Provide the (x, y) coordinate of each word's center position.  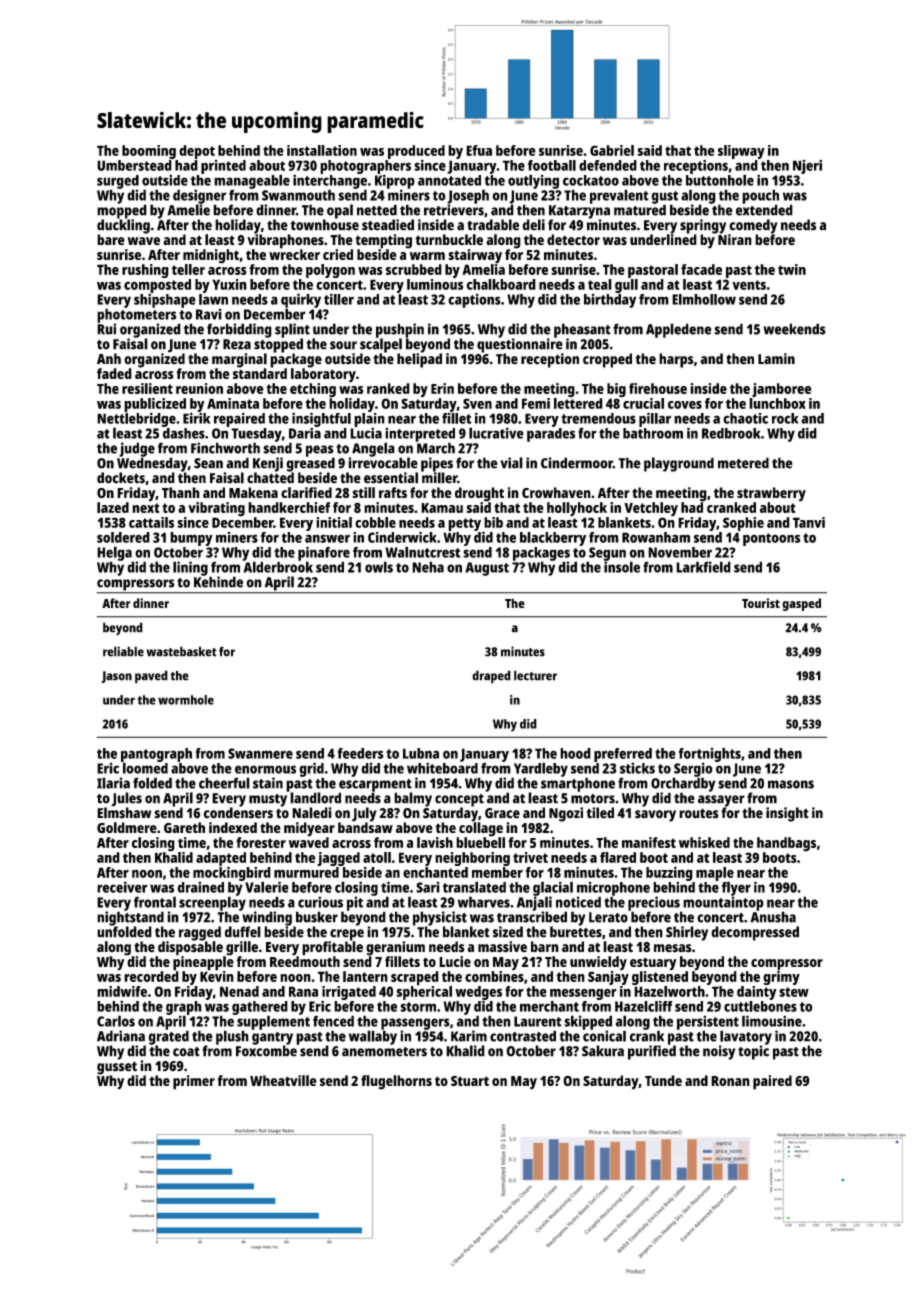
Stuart (470, 1081)
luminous (435, 284)
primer (194, 1082)
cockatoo (591, 180)
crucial (643, 403)
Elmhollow (704, 299)
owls (379, 567)
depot (197, 152)
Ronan (730, 1081)
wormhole (186, 700)
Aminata (233, 403)
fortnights (710, 755)
